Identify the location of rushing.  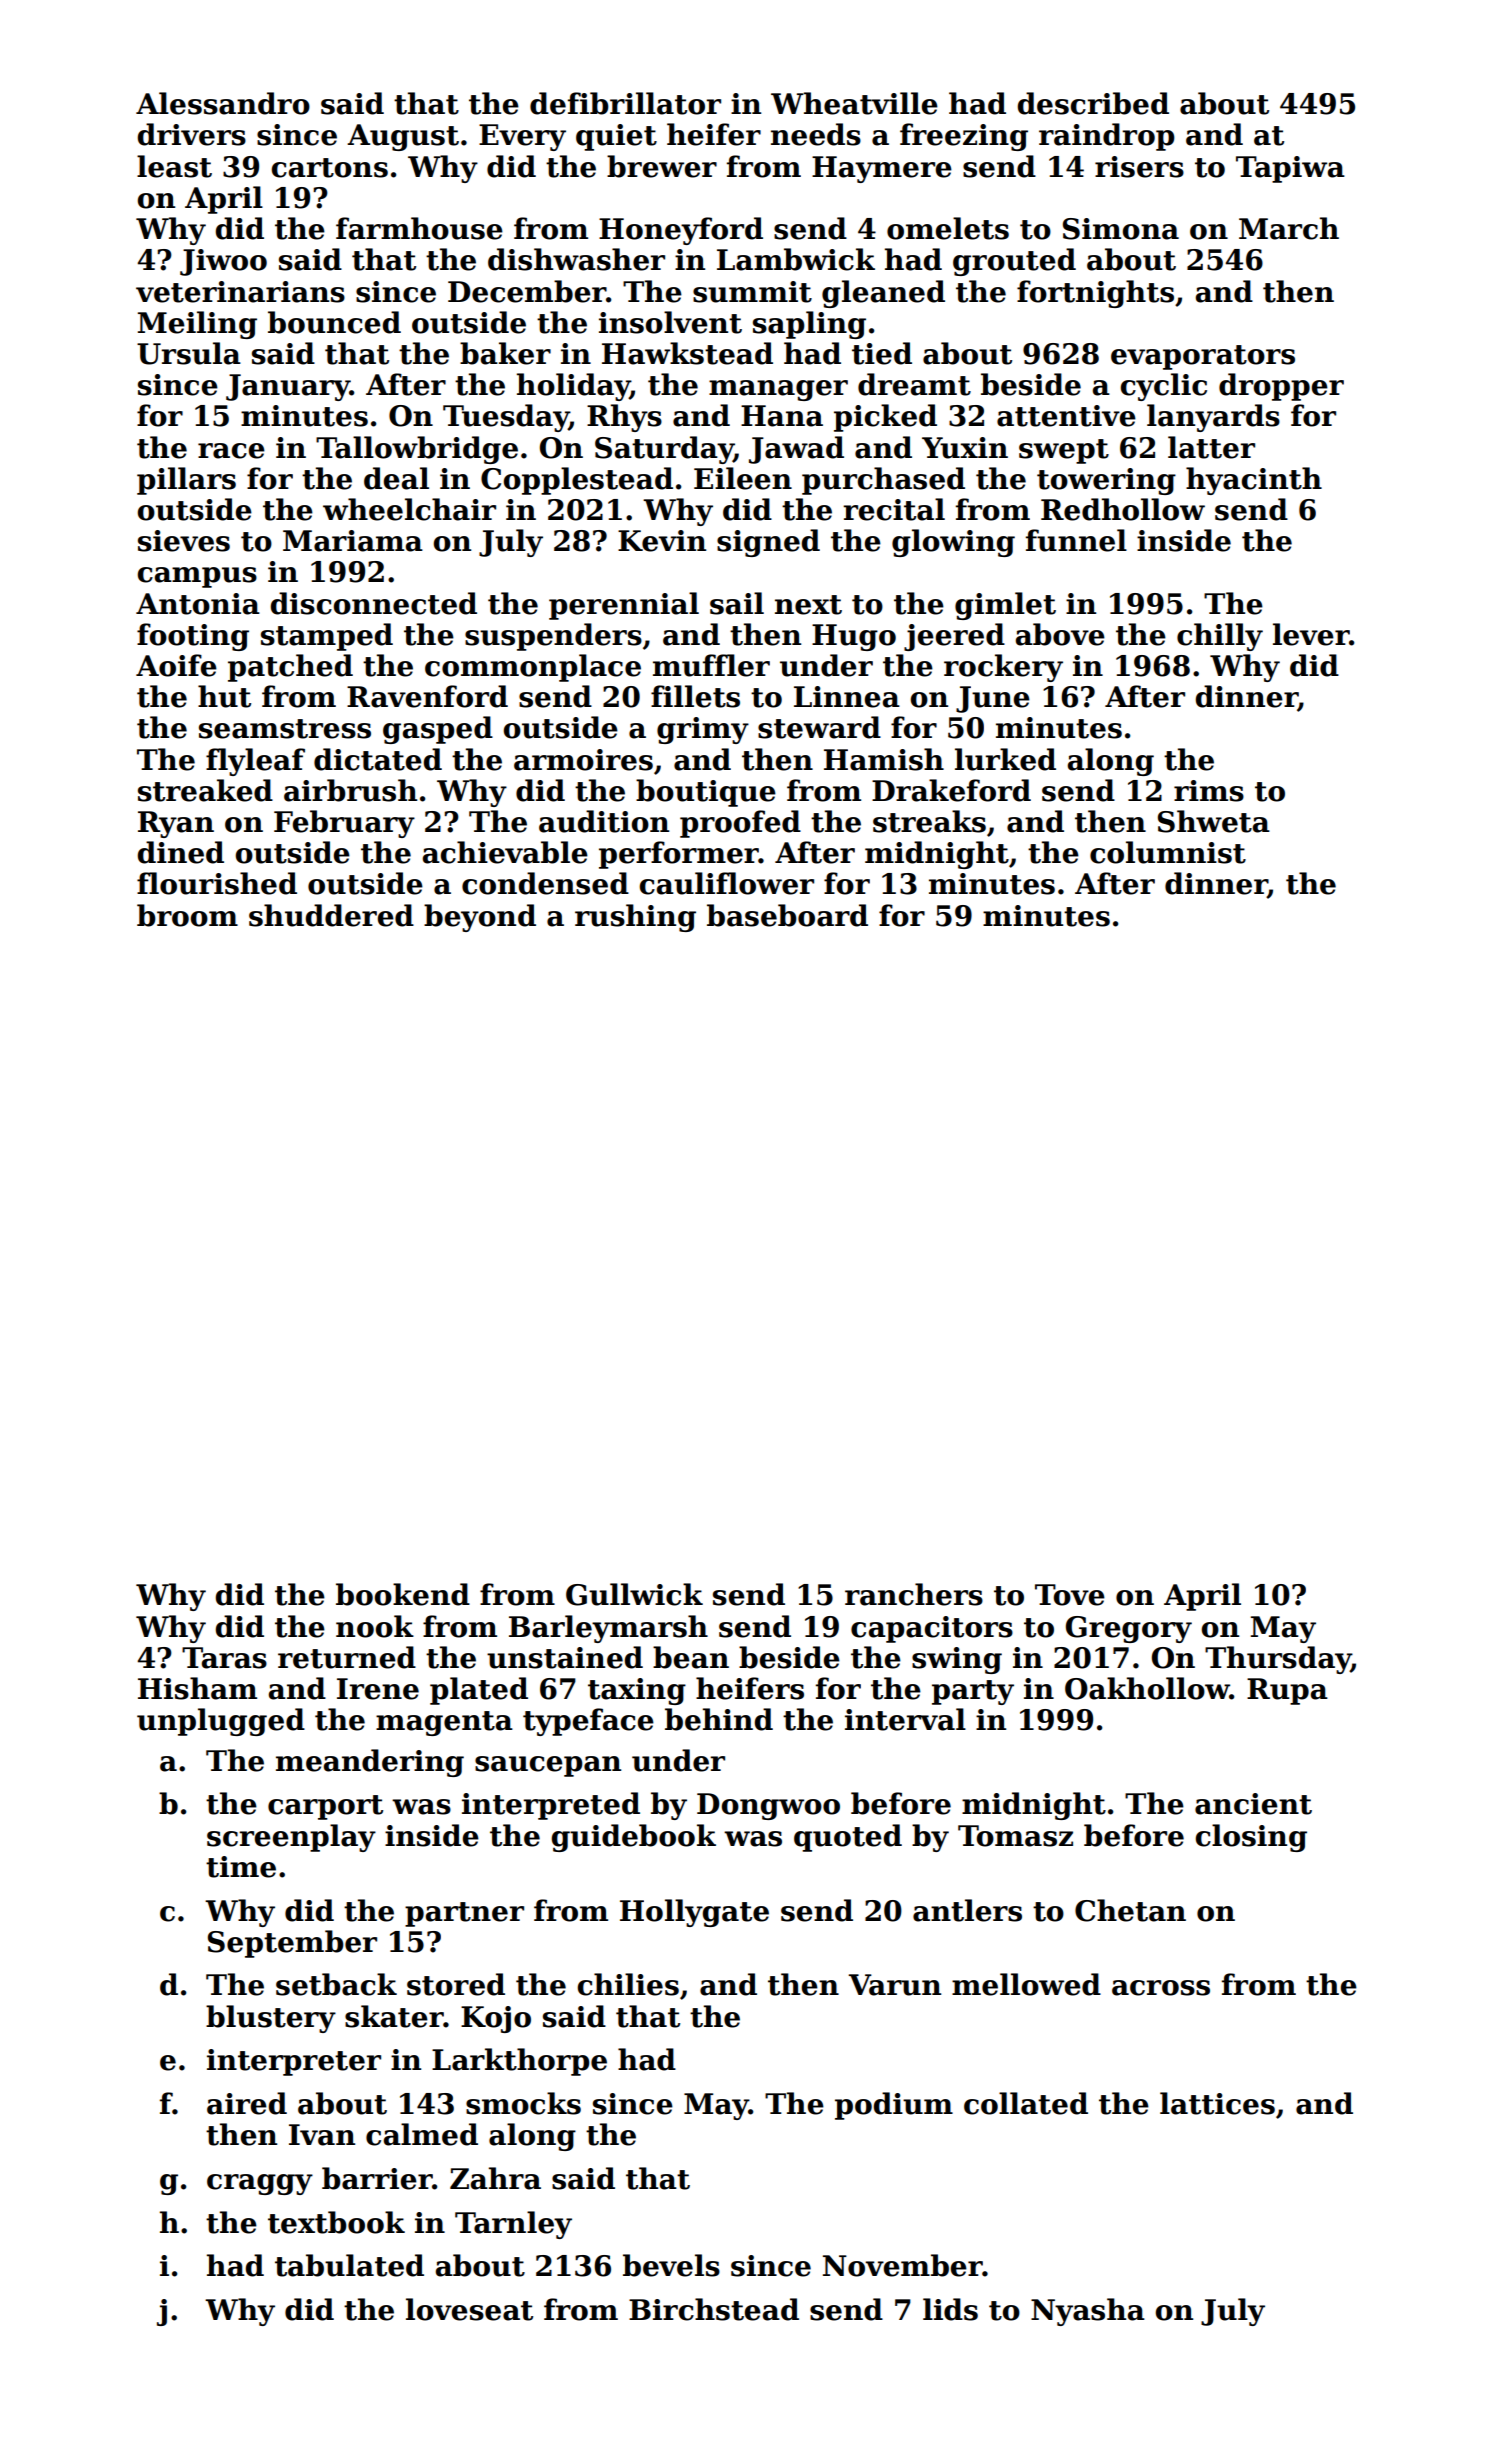
(635, 918).
